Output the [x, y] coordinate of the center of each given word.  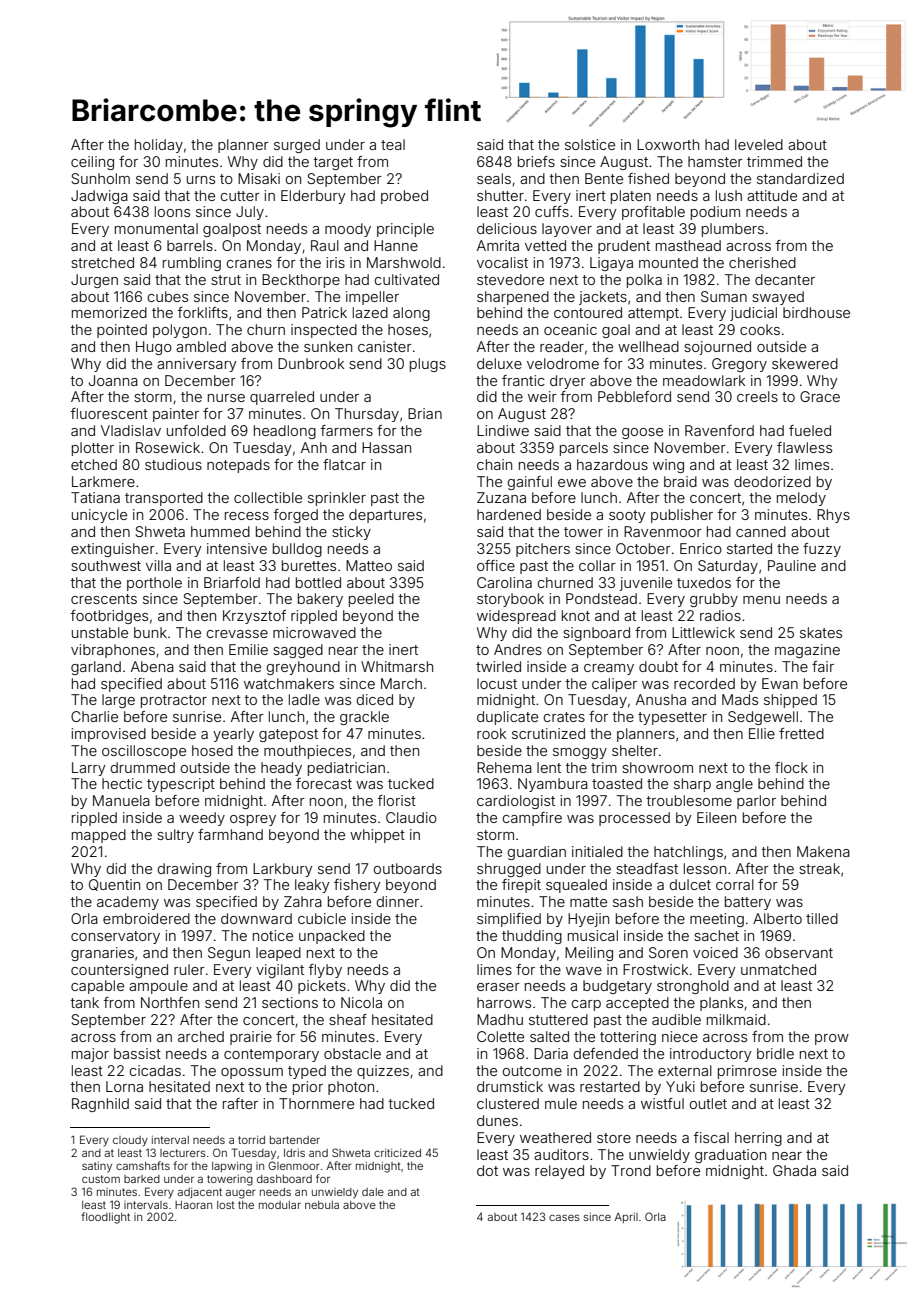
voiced [715, 952]
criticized [397, 1153]
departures [385, 516]
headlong [285, 432]
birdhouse [816, 312]
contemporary [271, 1055]
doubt [658, 666]
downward [256, 918]
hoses [408, 329]
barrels [190, 245]
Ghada [794, 1170]
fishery [357, 886]
